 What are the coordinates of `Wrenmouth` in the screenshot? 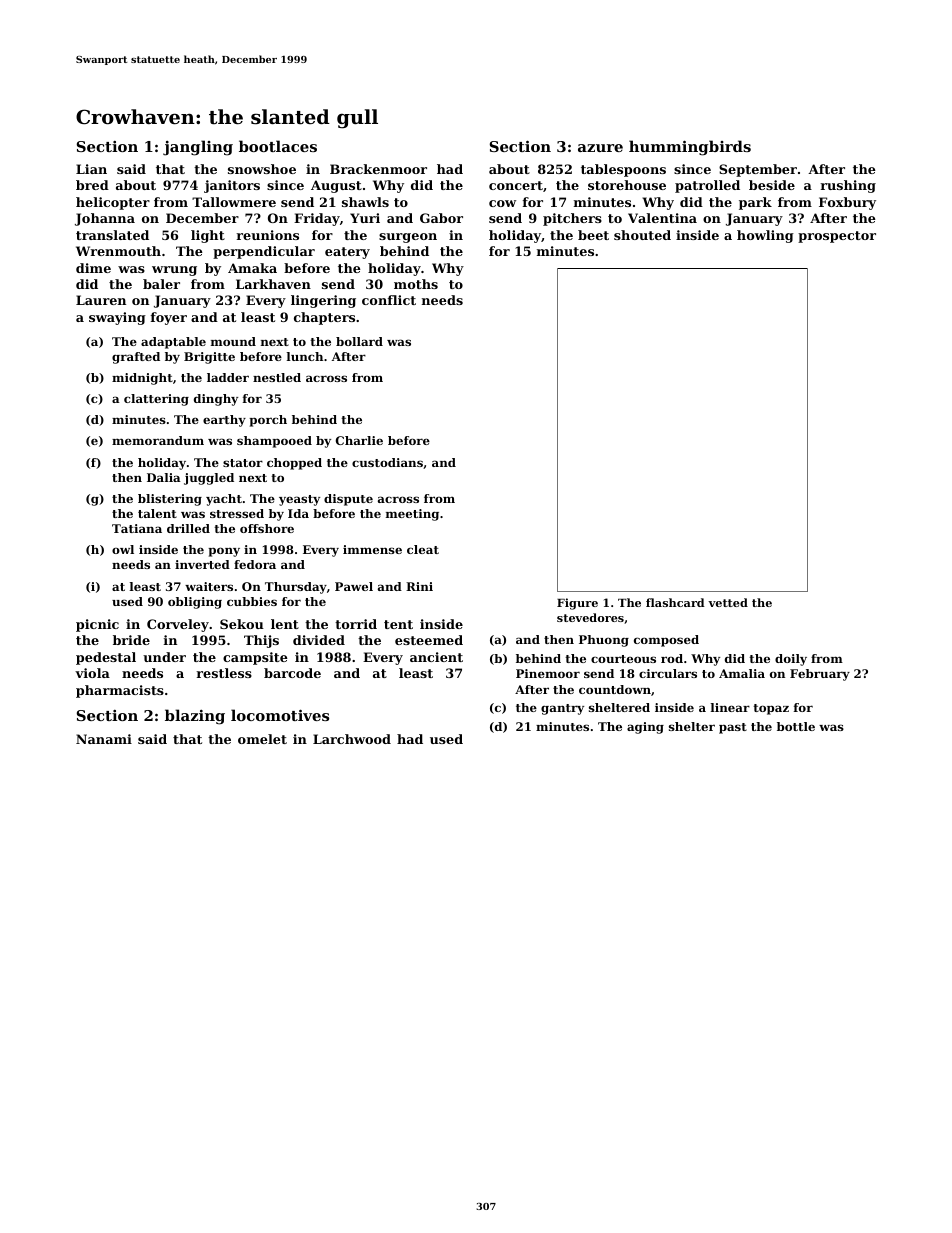 It's located at (118, 251).
